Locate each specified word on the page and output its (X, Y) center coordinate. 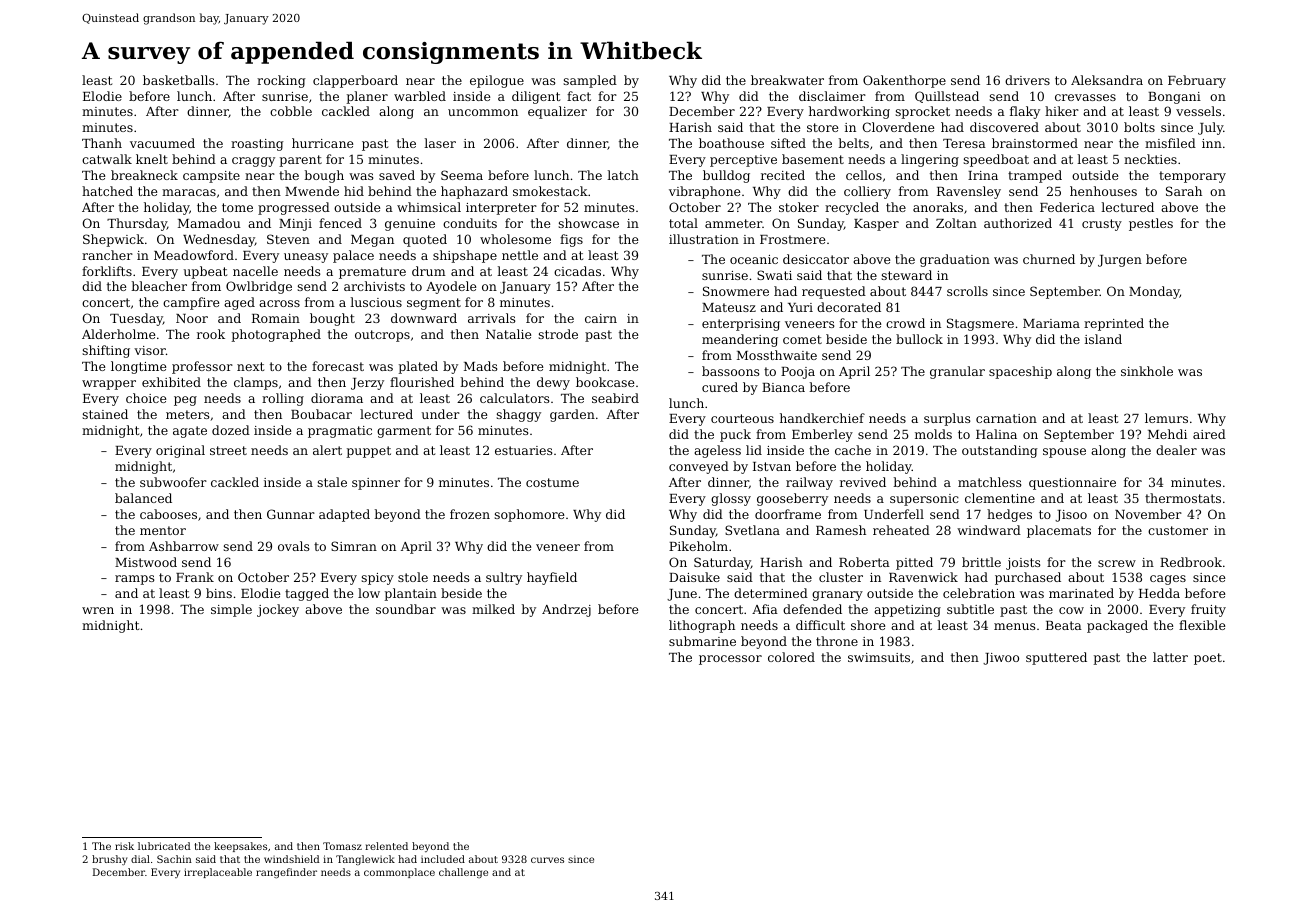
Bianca (783, 387)
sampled (590, 81)
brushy (109, 860)
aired (1209, 434)
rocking (281, 81)
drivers (1027, 80)
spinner (376, 484)
